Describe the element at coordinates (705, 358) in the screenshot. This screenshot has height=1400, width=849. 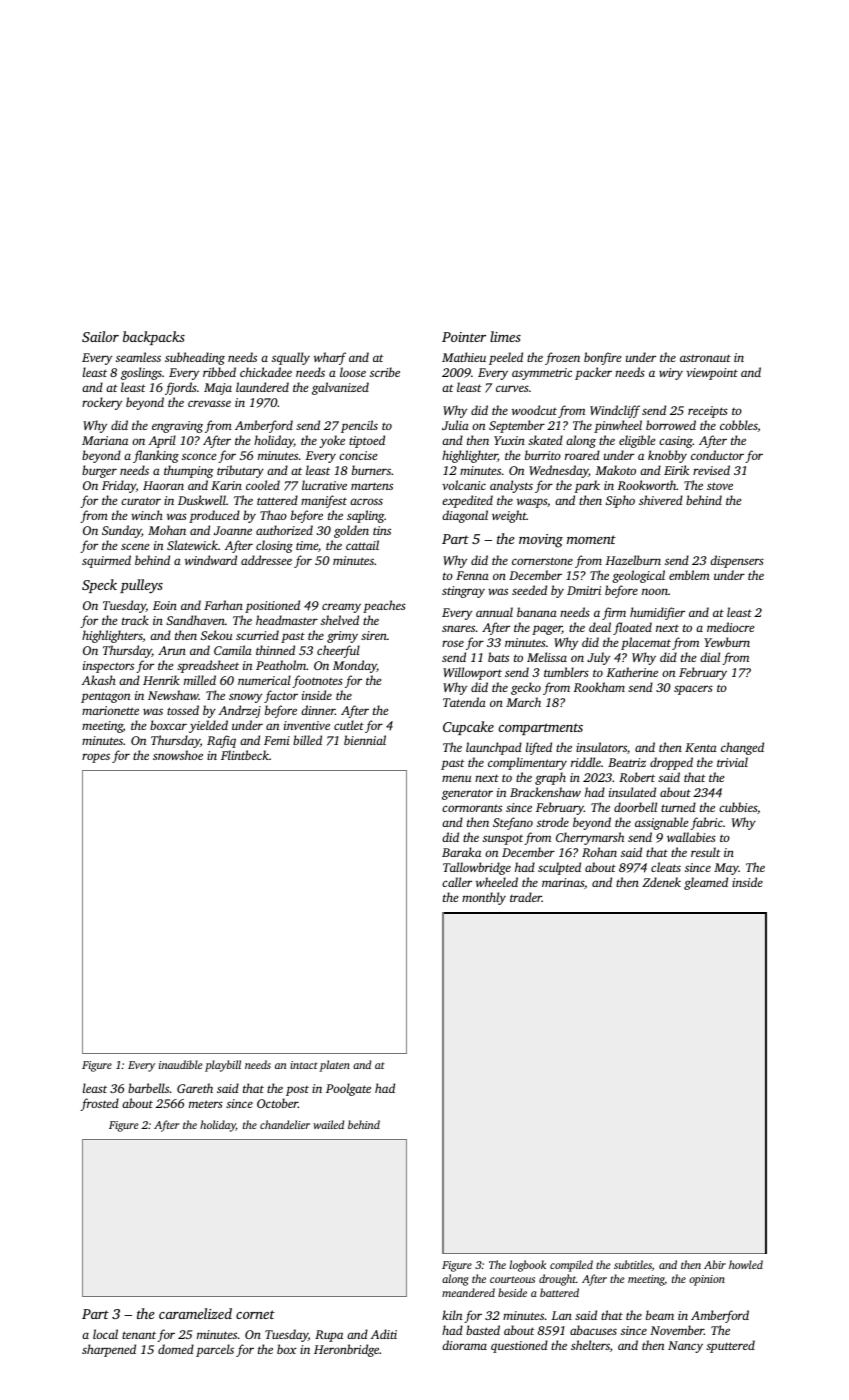
I see `astronaut` at that location.
